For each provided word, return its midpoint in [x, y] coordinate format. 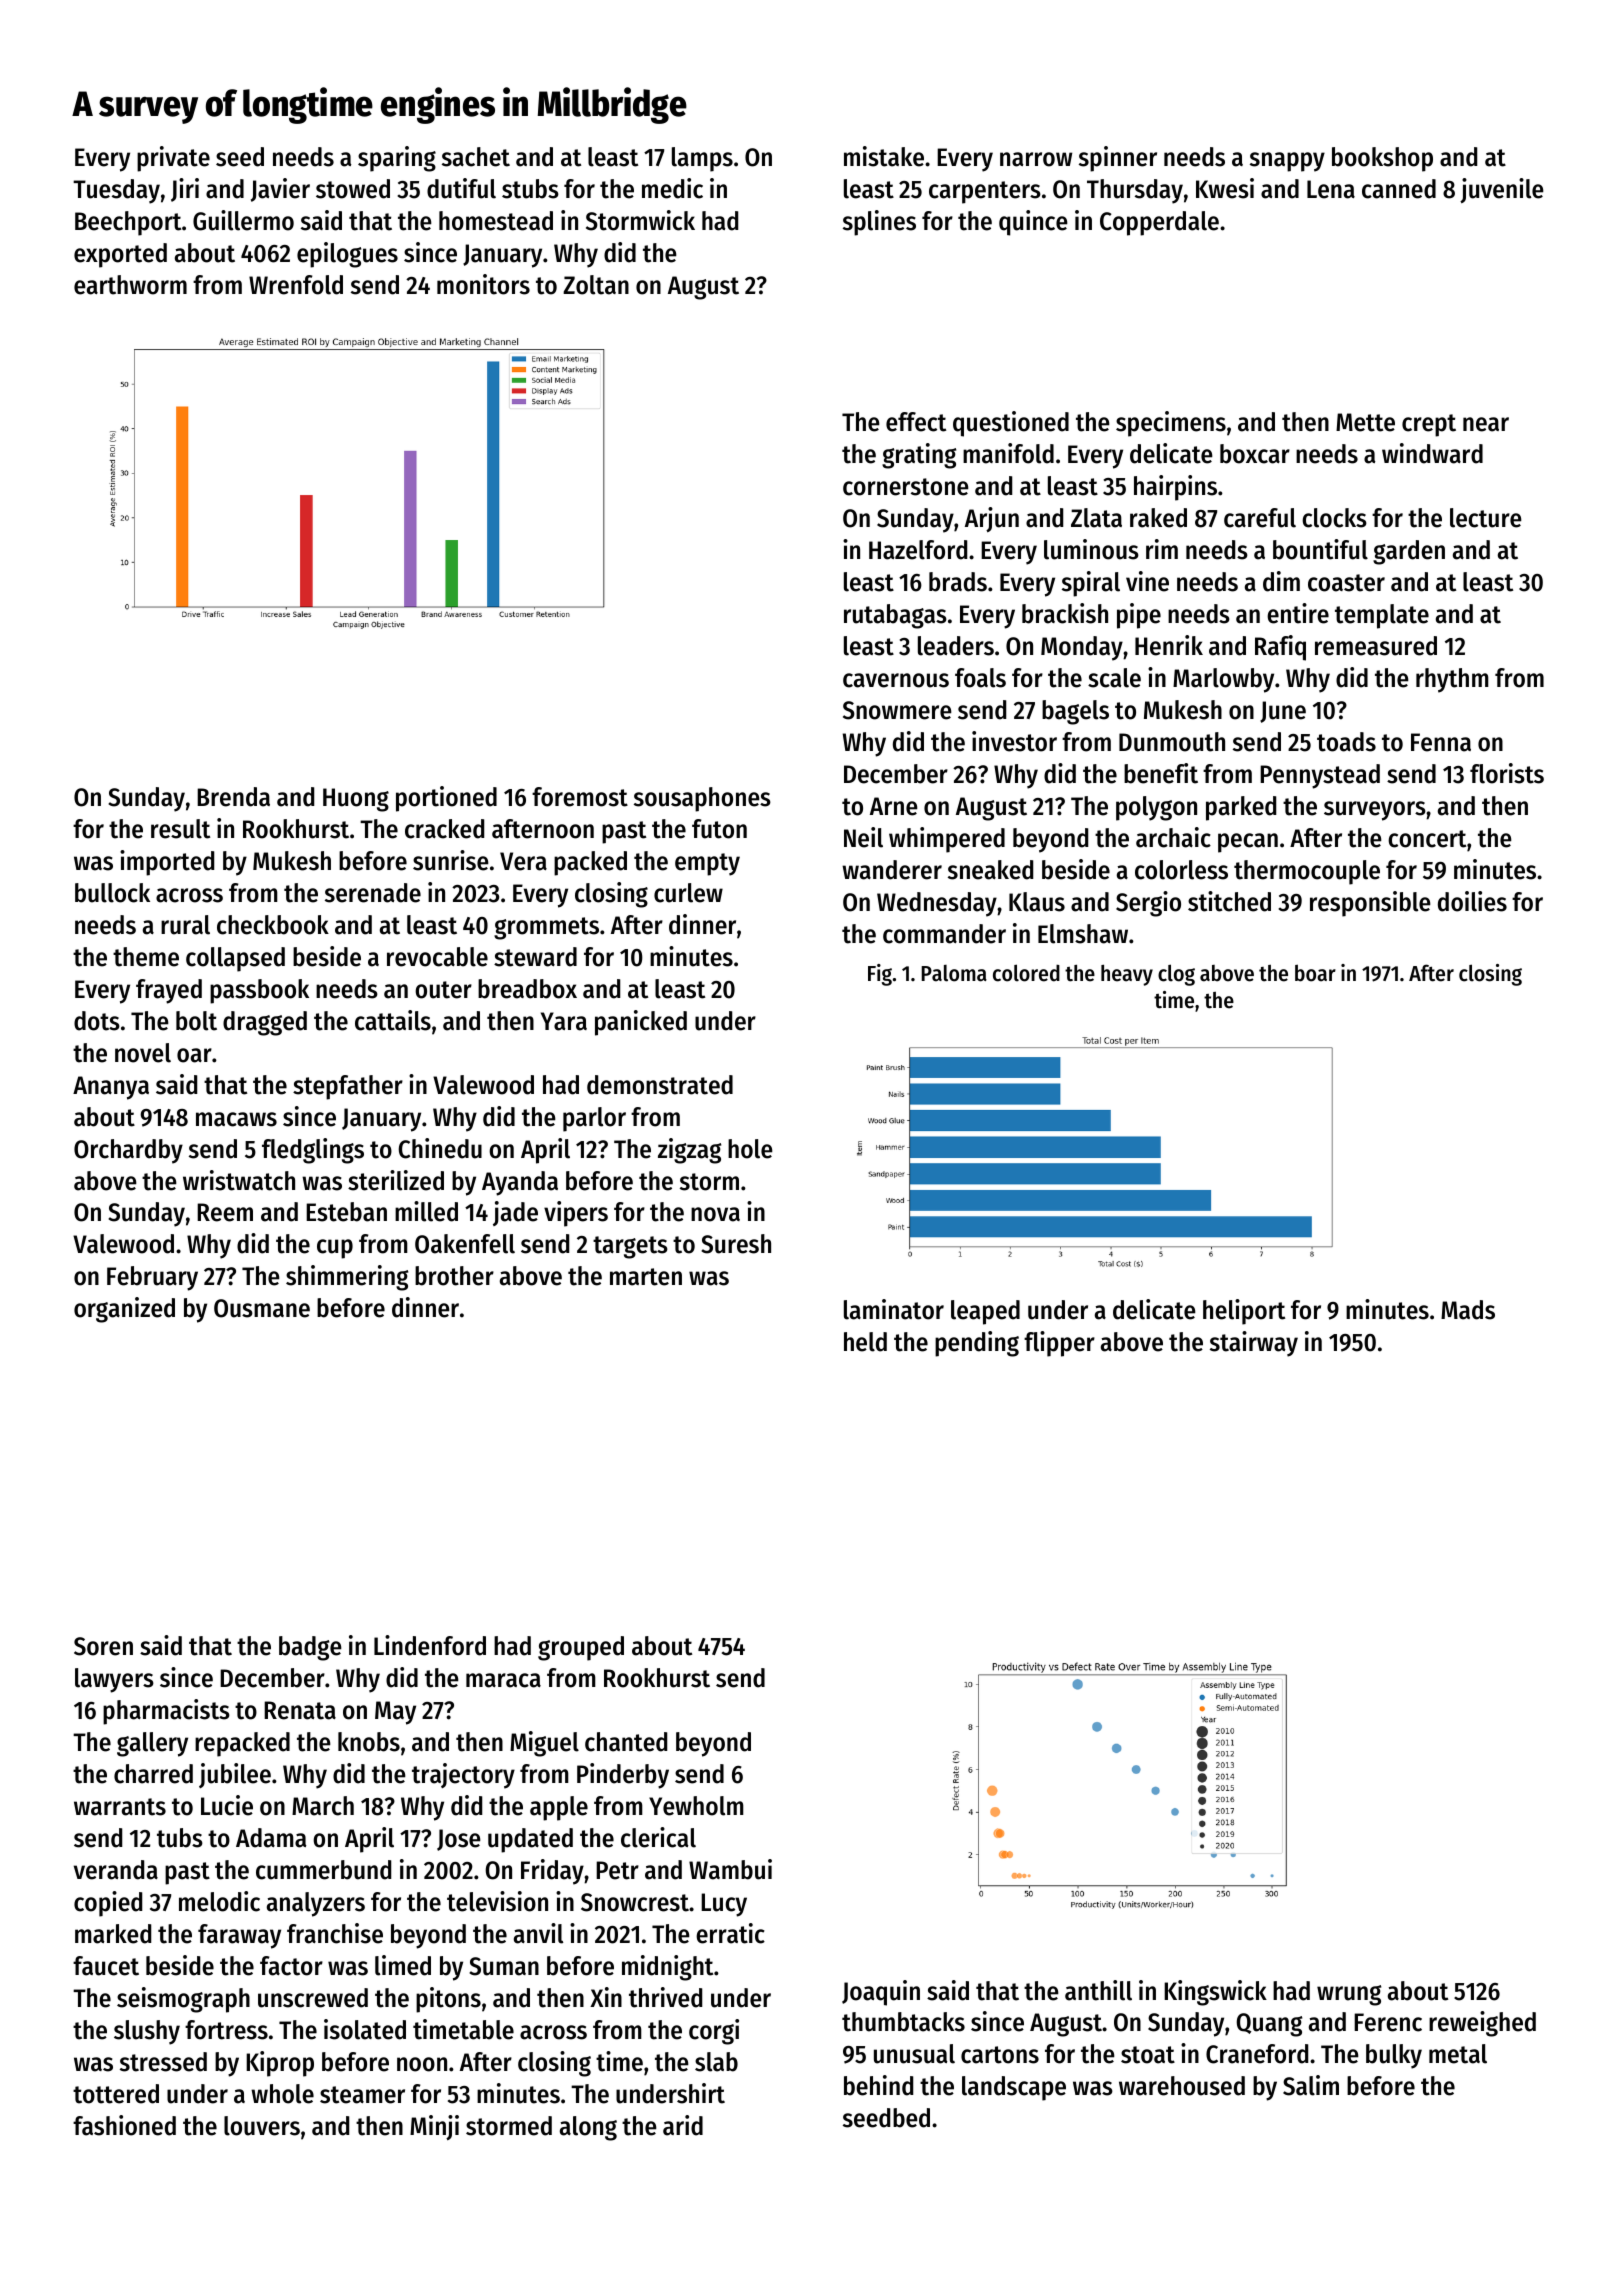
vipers [576, 1214]
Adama [271, 1838]
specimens [1171, 424]
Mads [1468, 1310]
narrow [1036, 159]
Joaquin [881, 1993]
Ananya [111, 1088]
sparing [397, 159]
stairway [1254, 1344]
